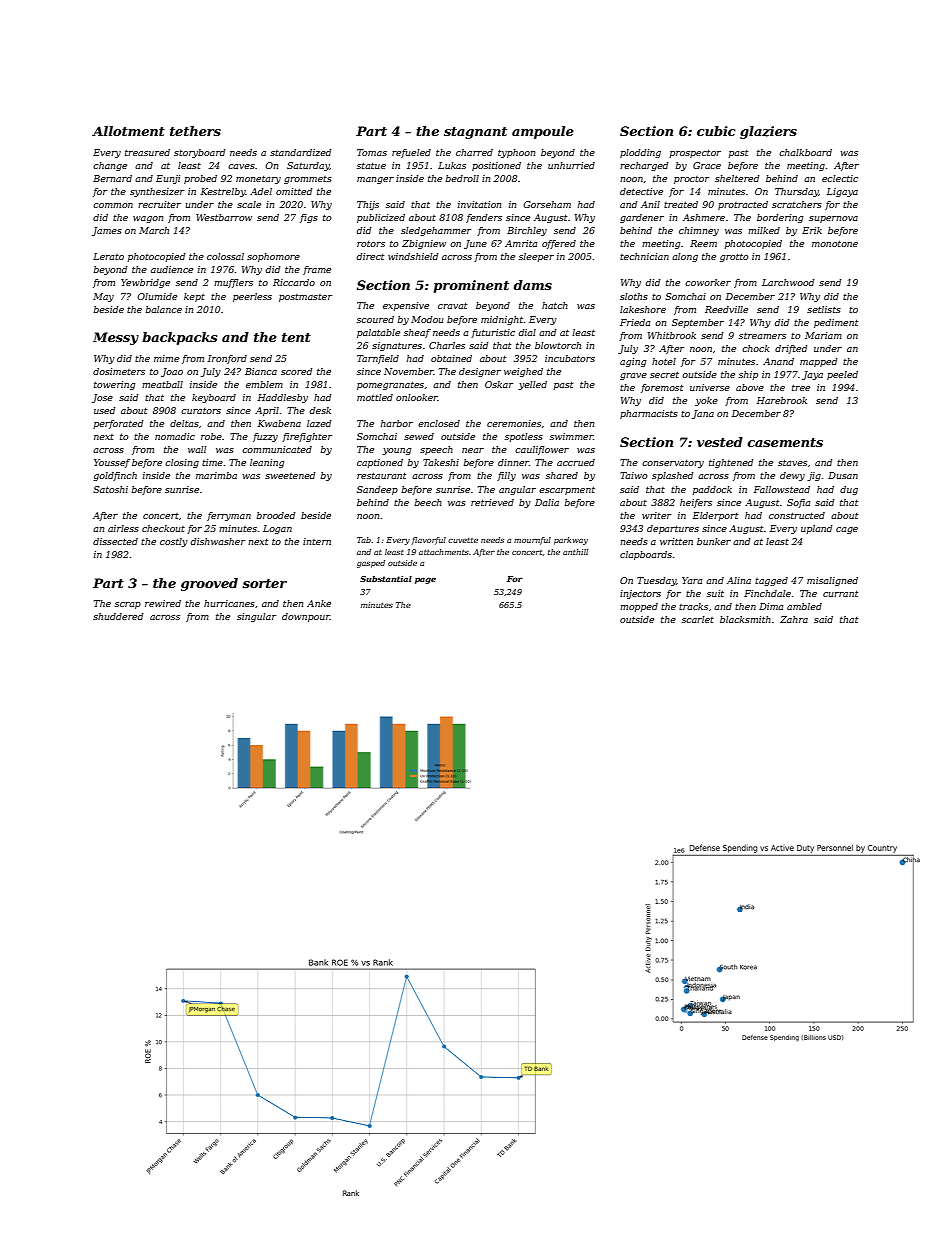  What do you see at coordinates (673, 463) in the page?
I see `conservatory` at bounding box center [673, 463].
